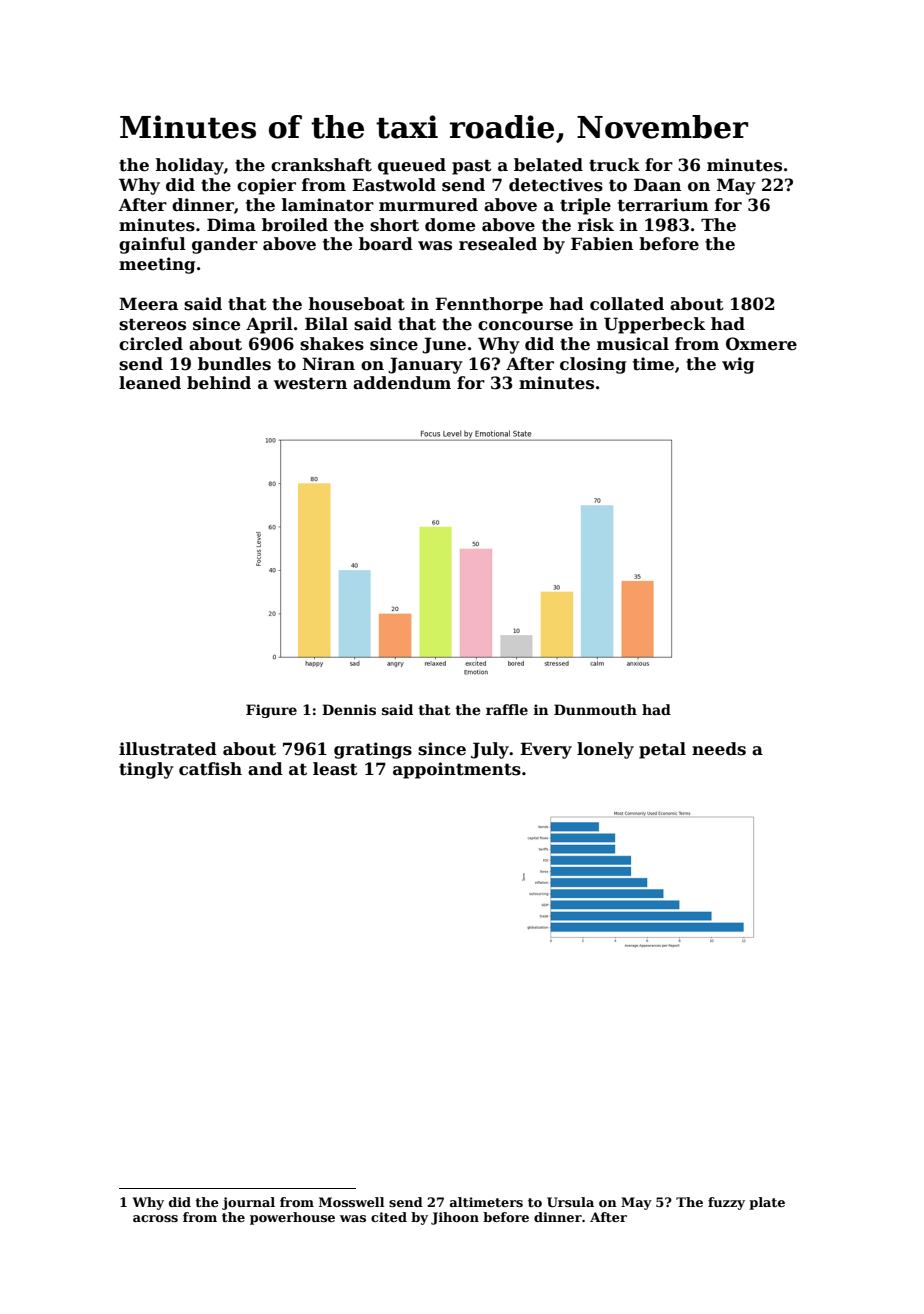  What do you see at coordinates (295, 225) in the screenshot?
I see `broiled` at bounding box center [295, 225].
